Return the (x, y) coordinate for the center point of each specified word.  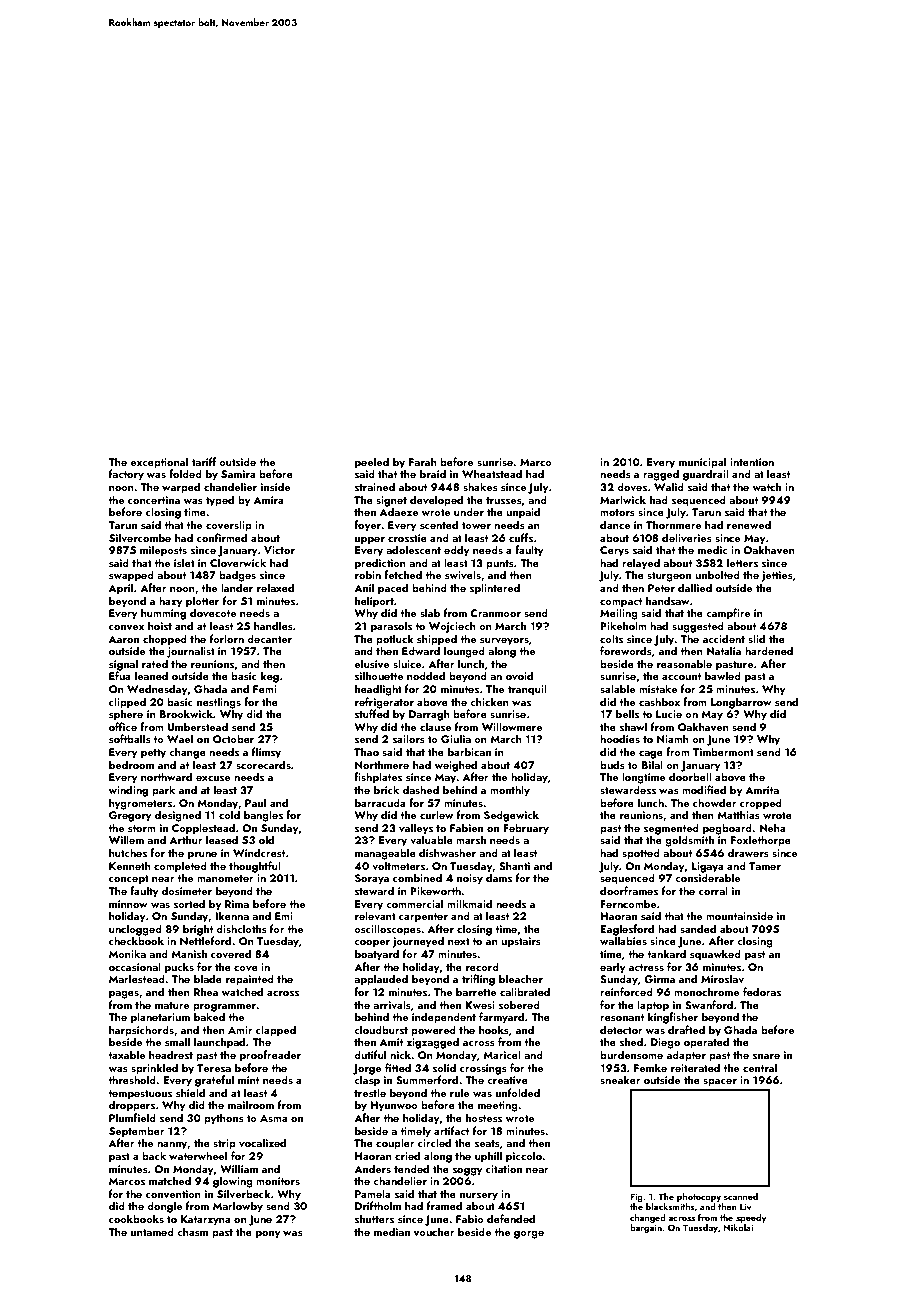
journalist (191, 652)
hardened (769, 650)
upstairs (521, 942)
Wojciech (452, 627)
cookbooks (136, 1218)
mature (172, 1005)
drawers (748, 852)
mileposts (163, 551)
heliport (374, 602)
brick (386, 789)
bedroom (131, 764)
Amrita (762, 790)
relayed (641, 564)
